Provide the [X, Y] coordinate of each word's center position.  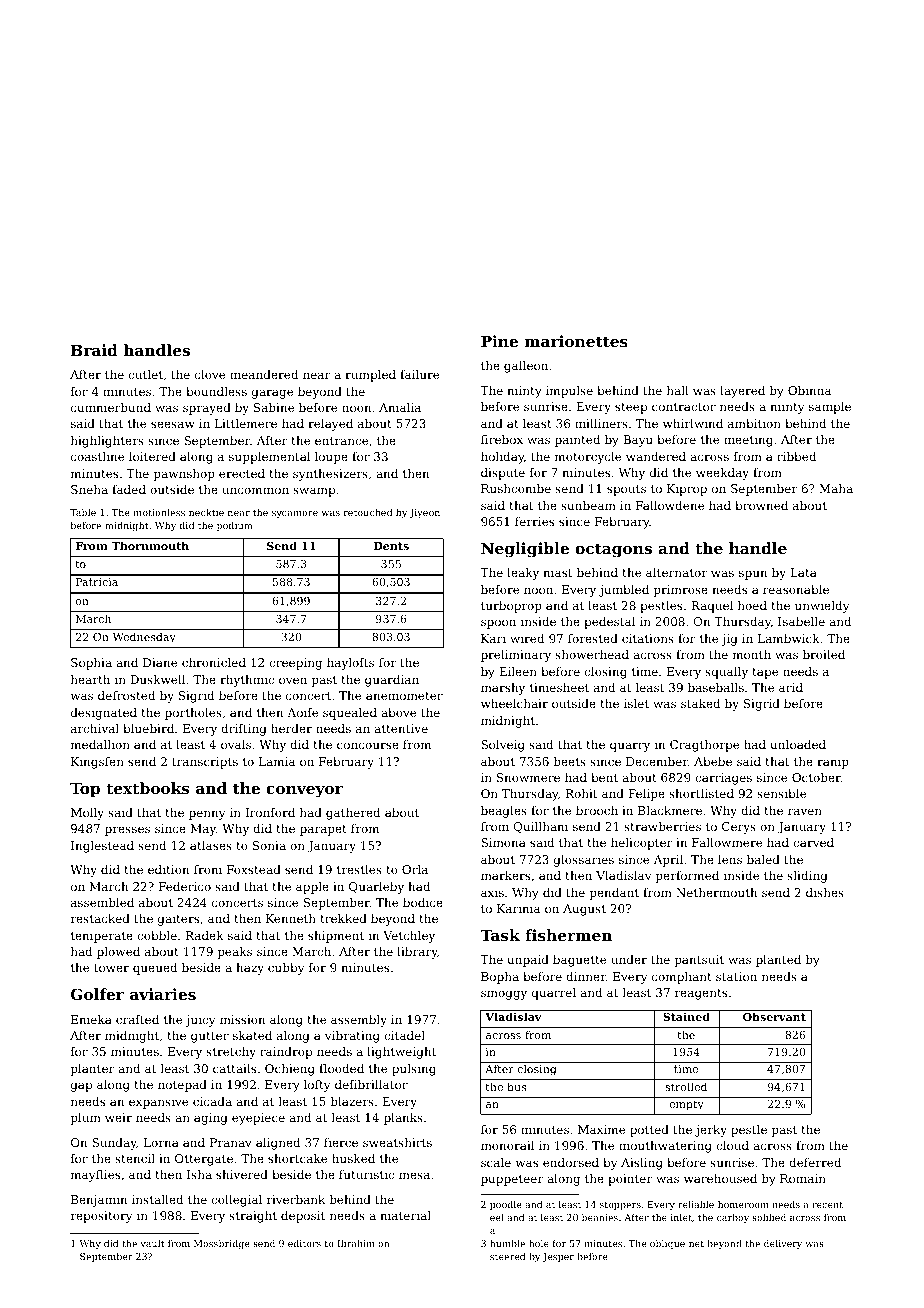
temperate [102, 937]
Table [83, 512]
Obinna [809, 390]
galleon [526, 367]
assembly [359, 1021]
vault [152, 1243]
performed [687, 877]
